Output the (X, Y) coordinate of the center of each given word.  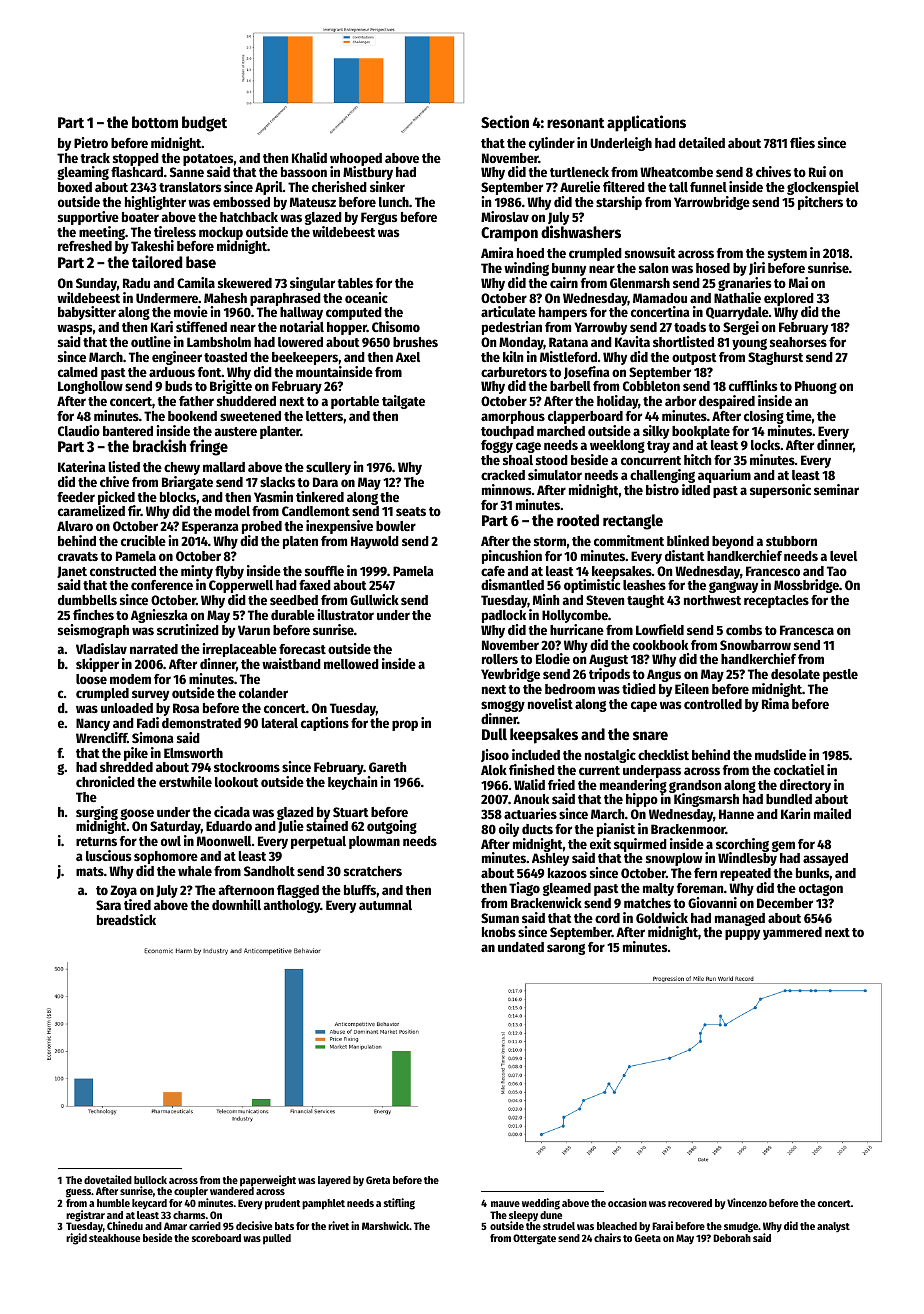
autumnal (385, 905)
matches (647, 903)
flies (802, 142)
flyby (229, 572)
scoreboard (216, 1238)
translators (190, 187)
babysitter (87, 313)
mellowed (351, 664)
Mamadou (660, 298)
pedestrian (512, 328)
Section (505, 121)
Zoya (123, 891)
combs (744, 630)
